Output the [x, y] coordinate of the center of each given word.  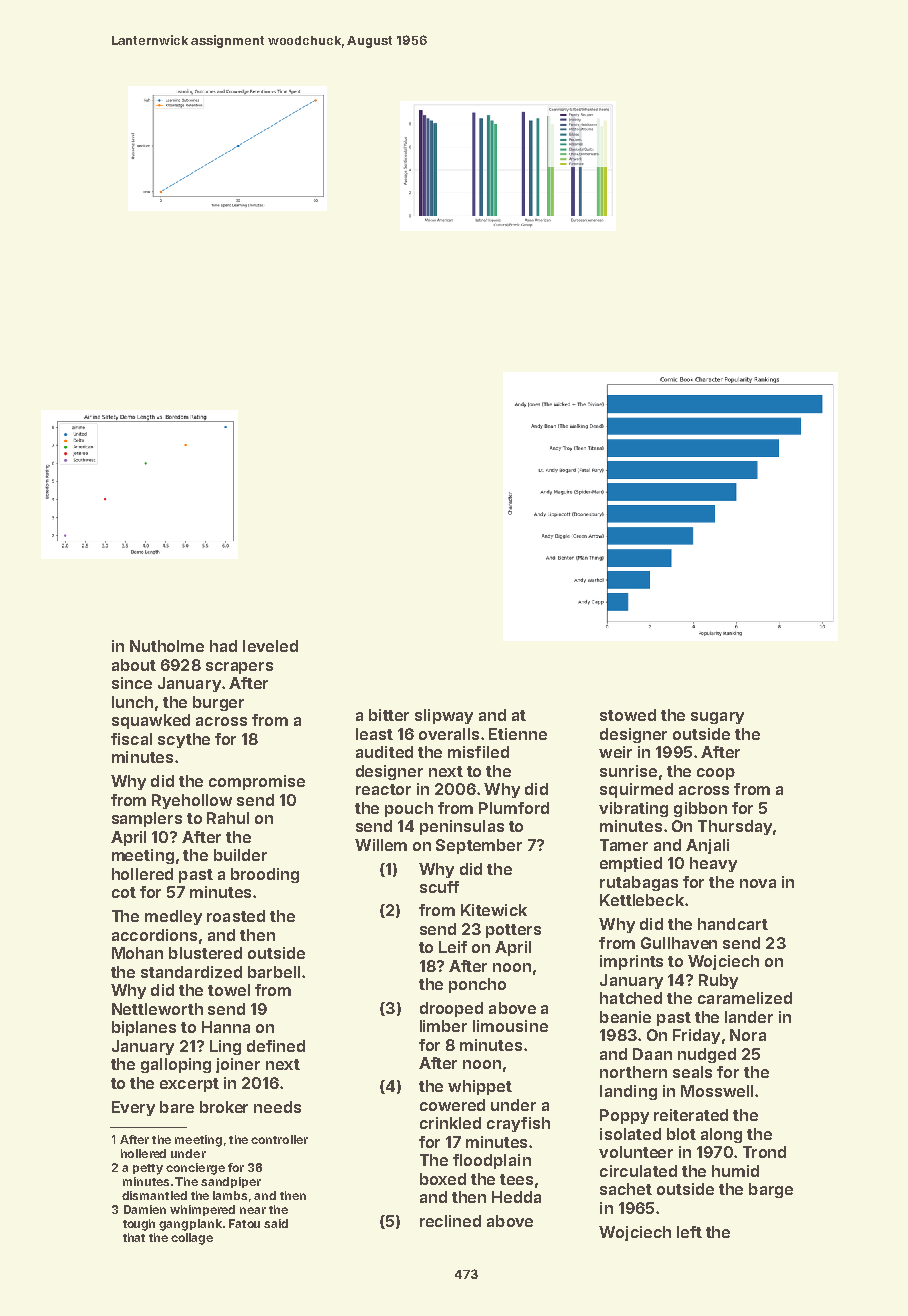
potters [513, 931]
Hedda [516, 1197]
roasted [236, 916]
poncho [477, 985]
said [276, 1223]
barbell [274, 972]
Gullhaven [679, 943]
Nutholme [167, 646]
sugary [717, 718]
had [223, 646]
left [689, 1232]
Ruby [718, 981]
